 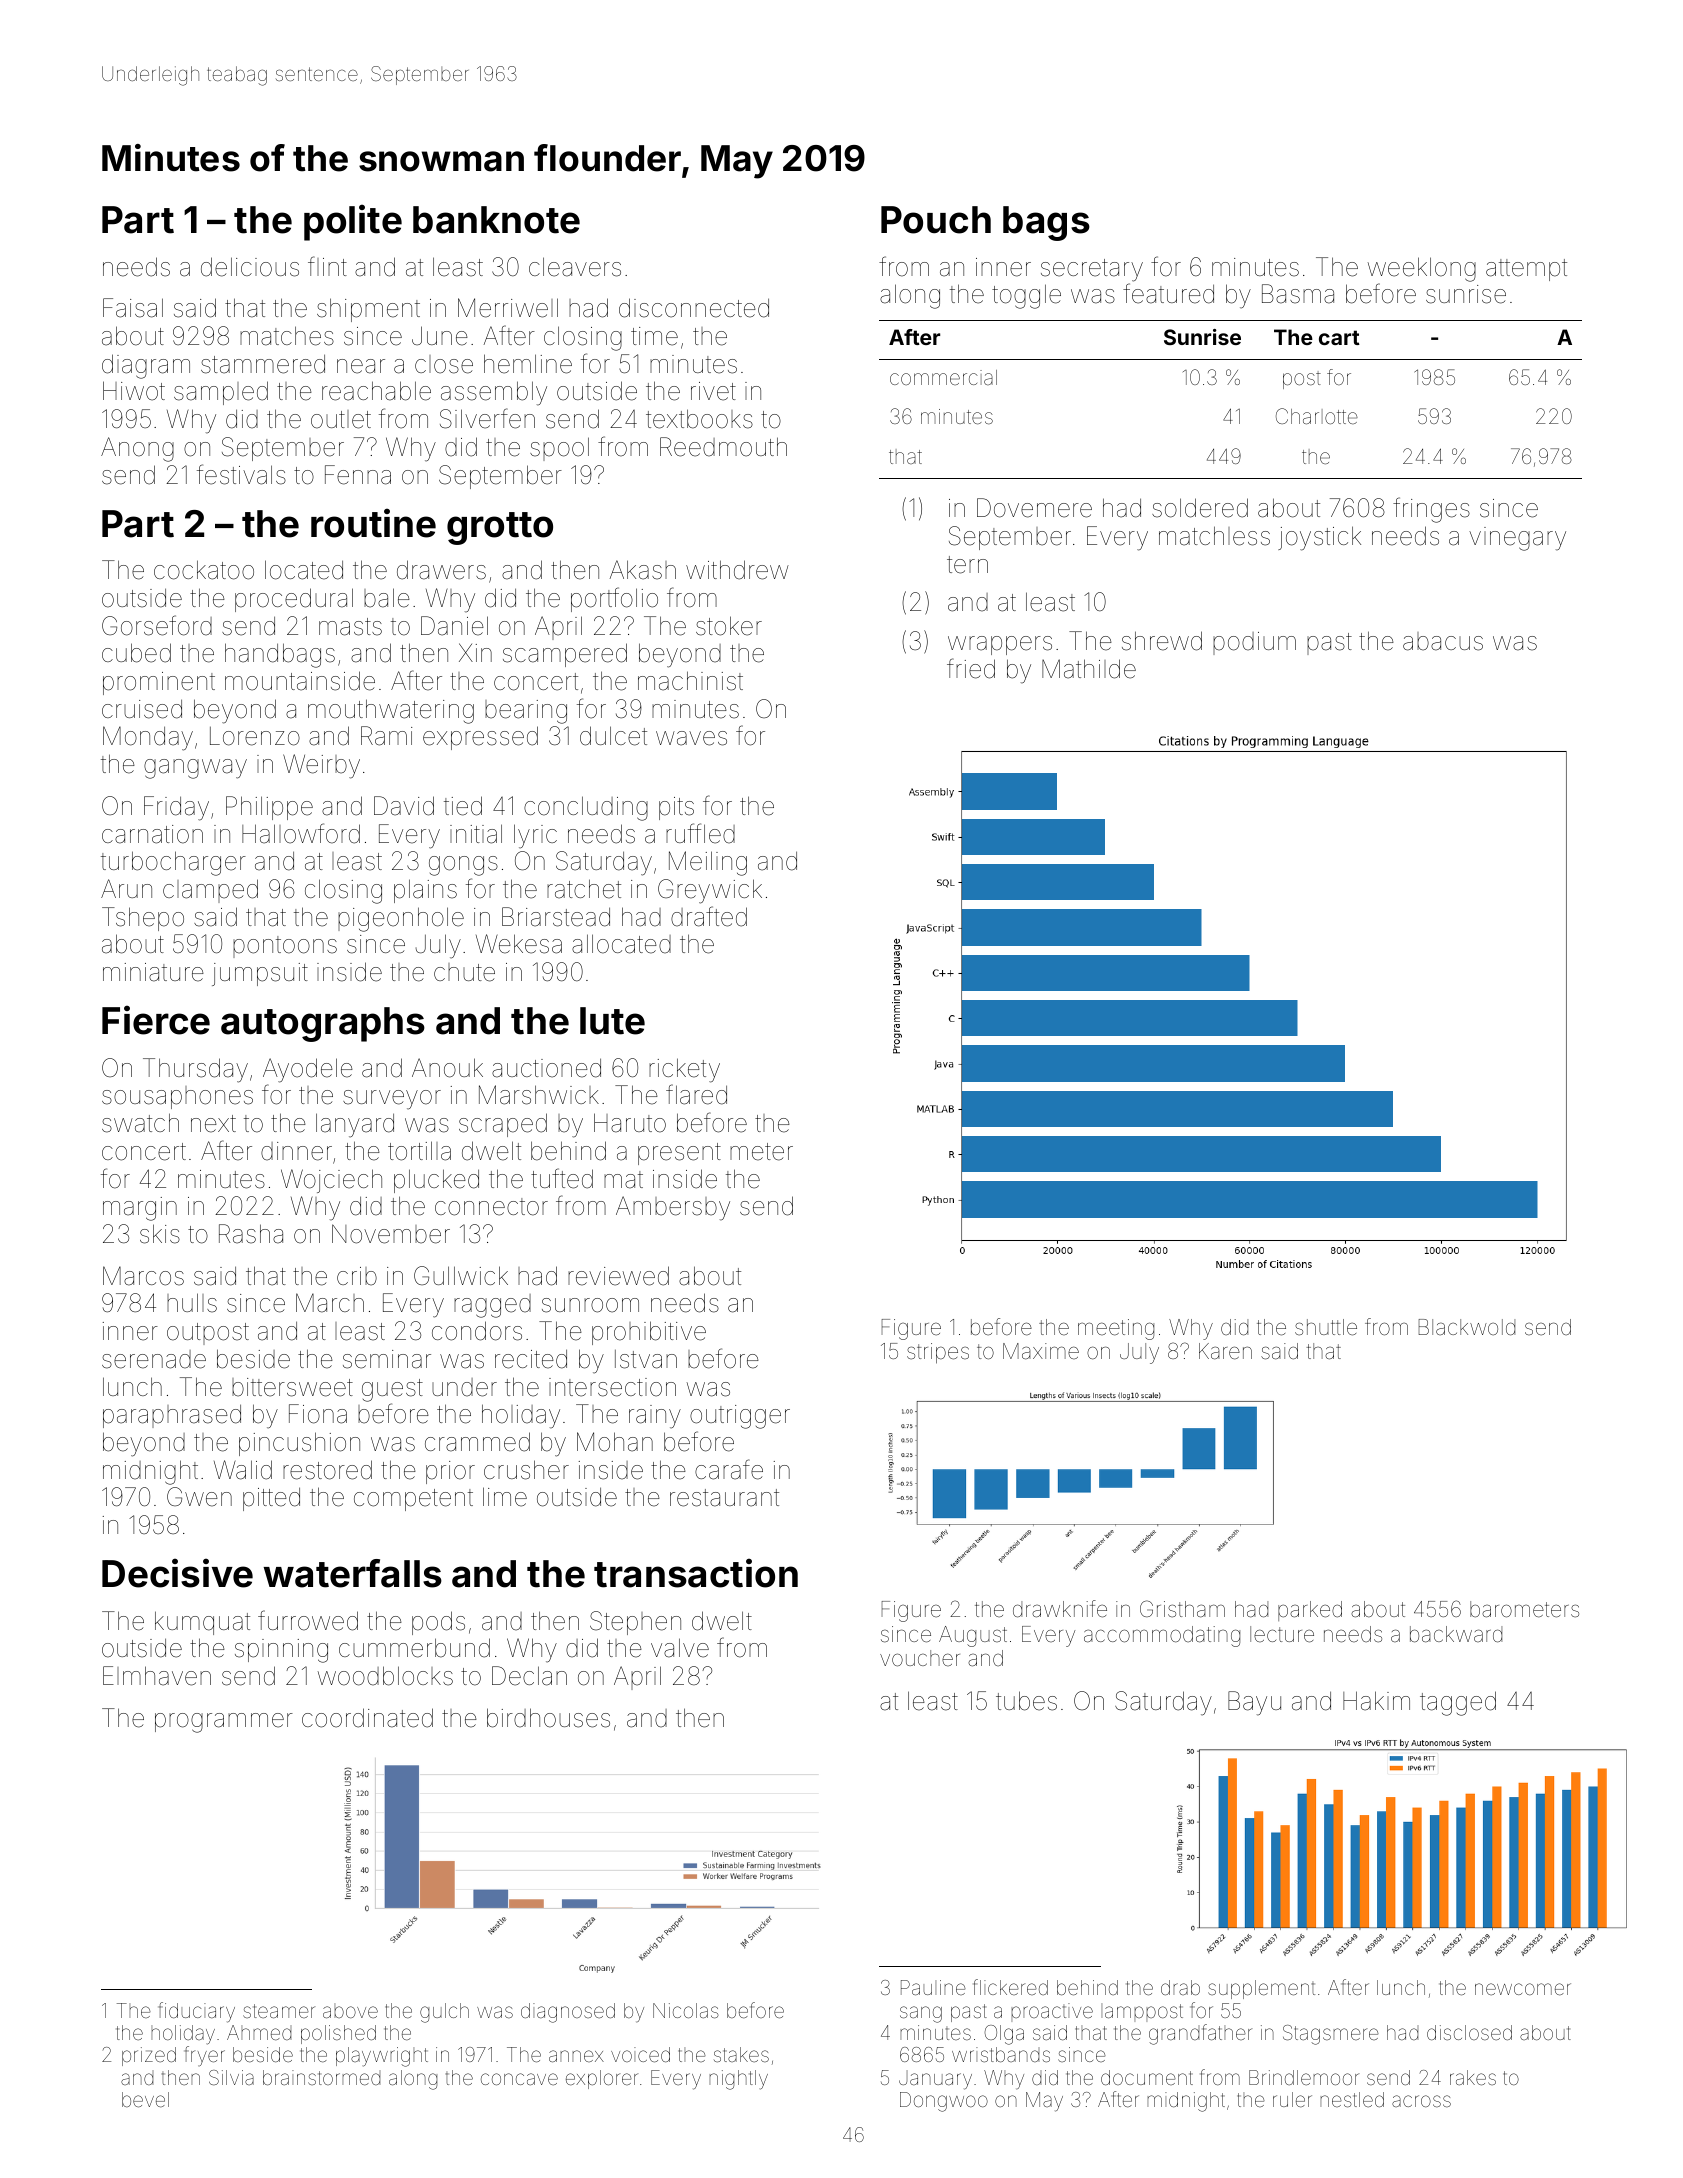 I want to click on backward, so click(x=1456, y=1634).
